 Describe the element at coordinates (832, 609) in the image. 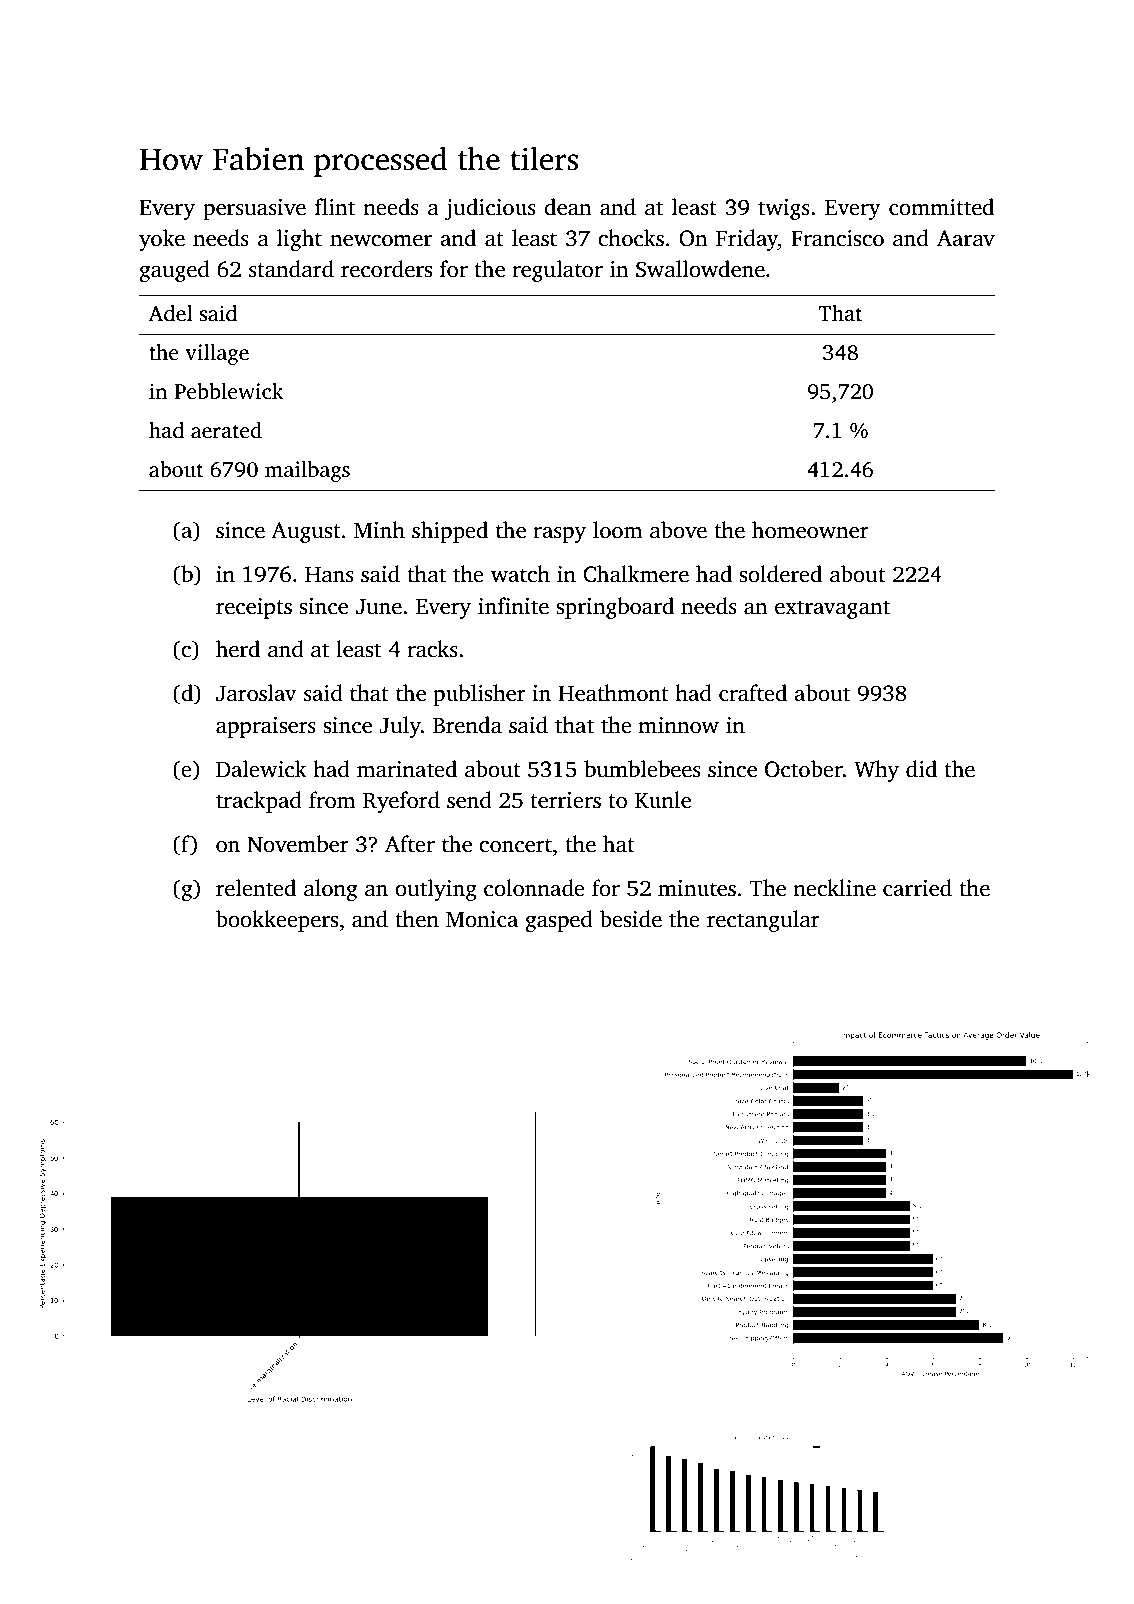

I see `extravagant` at that location.
